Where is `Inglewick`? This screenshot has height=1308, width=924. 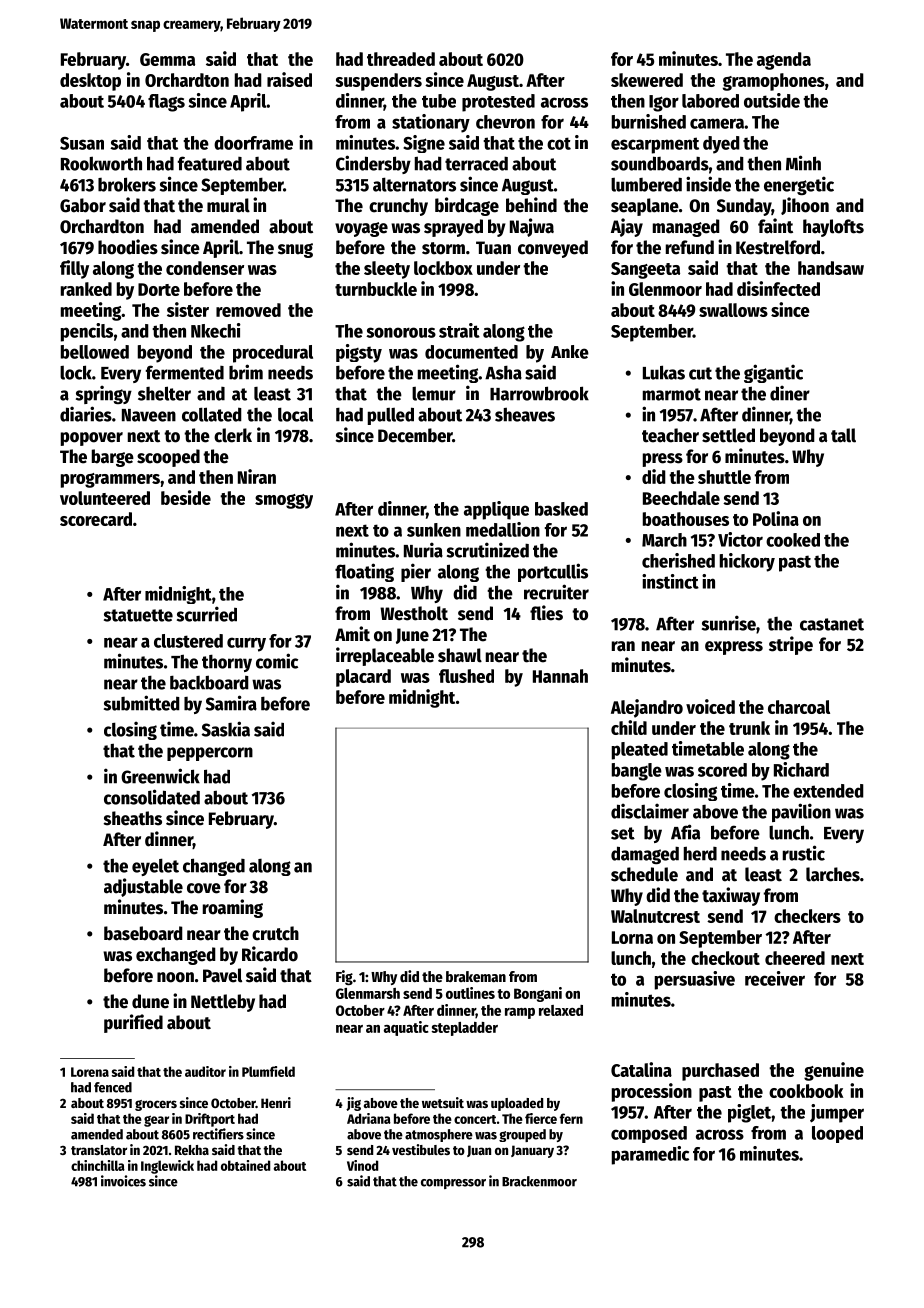 Inglewick is located at coordinates (167, 1167).
